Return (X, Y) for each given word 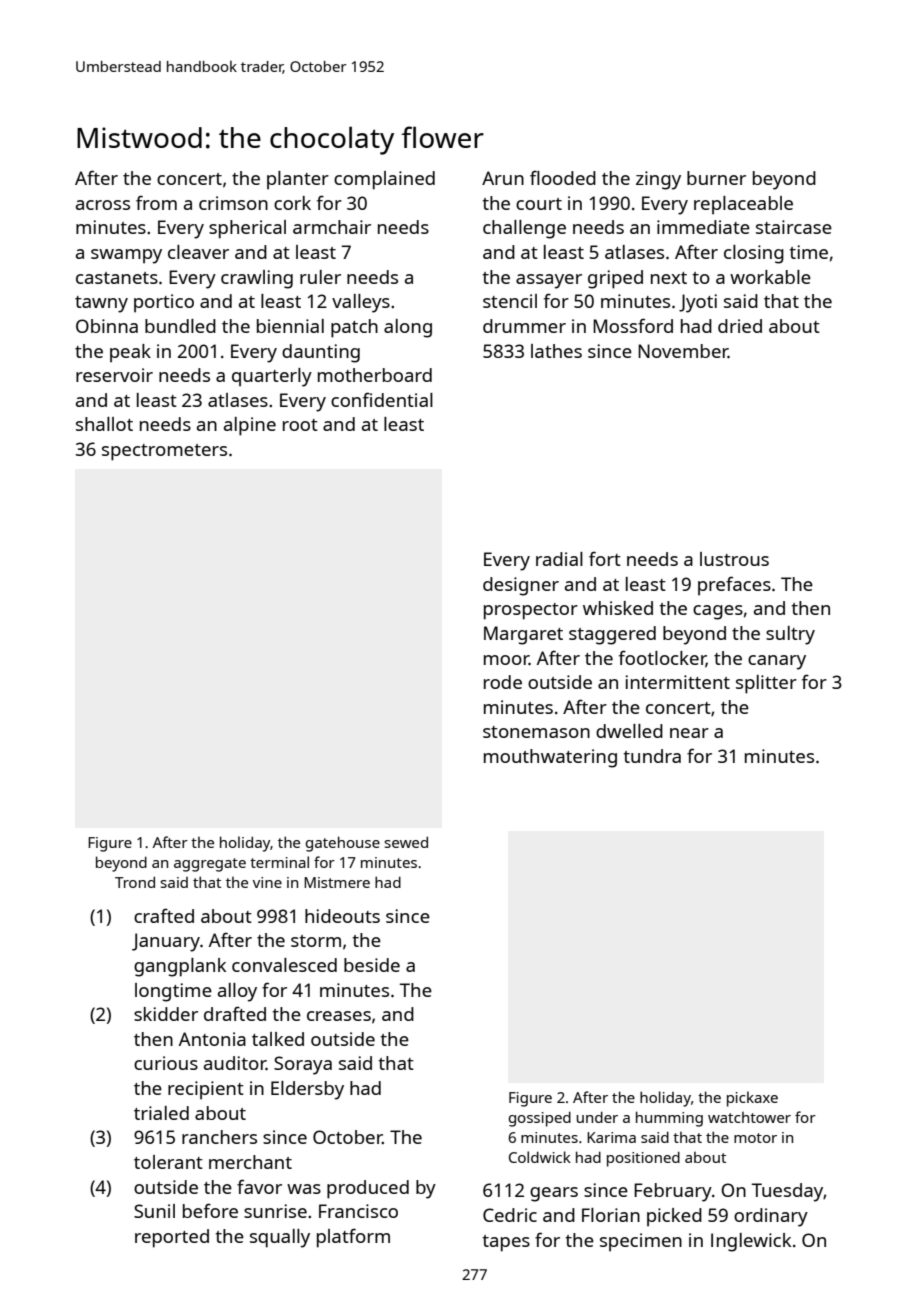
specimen (641, 1242)
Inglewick (751, 1242)
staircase (794, 227)
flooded (563, 177)
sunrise (275, 1211)
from (156, 202)
